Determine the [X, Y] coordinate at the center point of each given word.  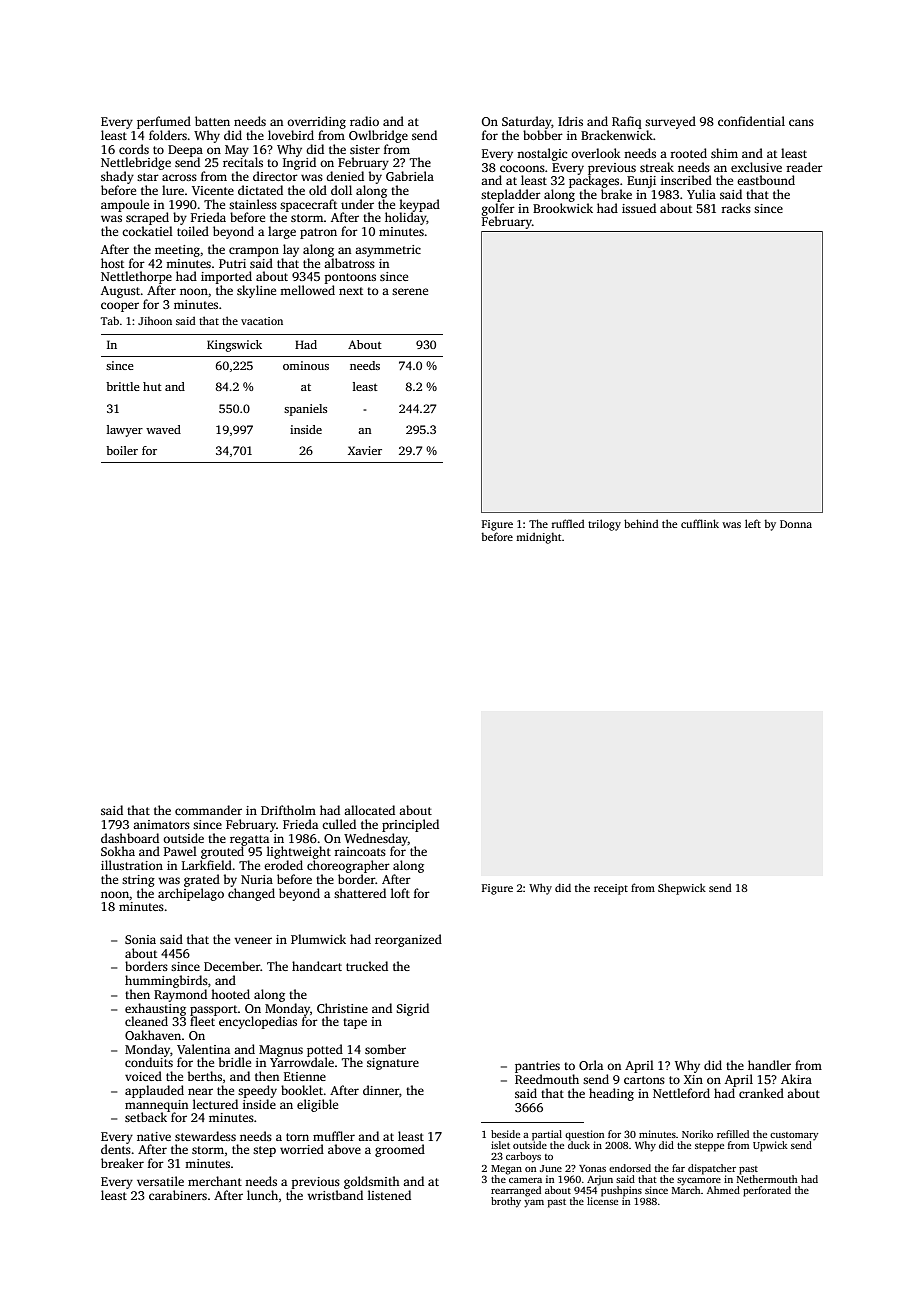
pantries [537, 1067]
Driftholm [288, 810]
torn [297, 1137]
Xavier [365, 450]
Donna [796, 524]
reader [804, 167]
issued [639, 208]
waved [163, 429]
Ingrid [299, 163]
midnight [539, 538]
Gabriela [410, 176]
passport [214, 1010]
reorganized [408, 940]
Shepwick [682, 889]
